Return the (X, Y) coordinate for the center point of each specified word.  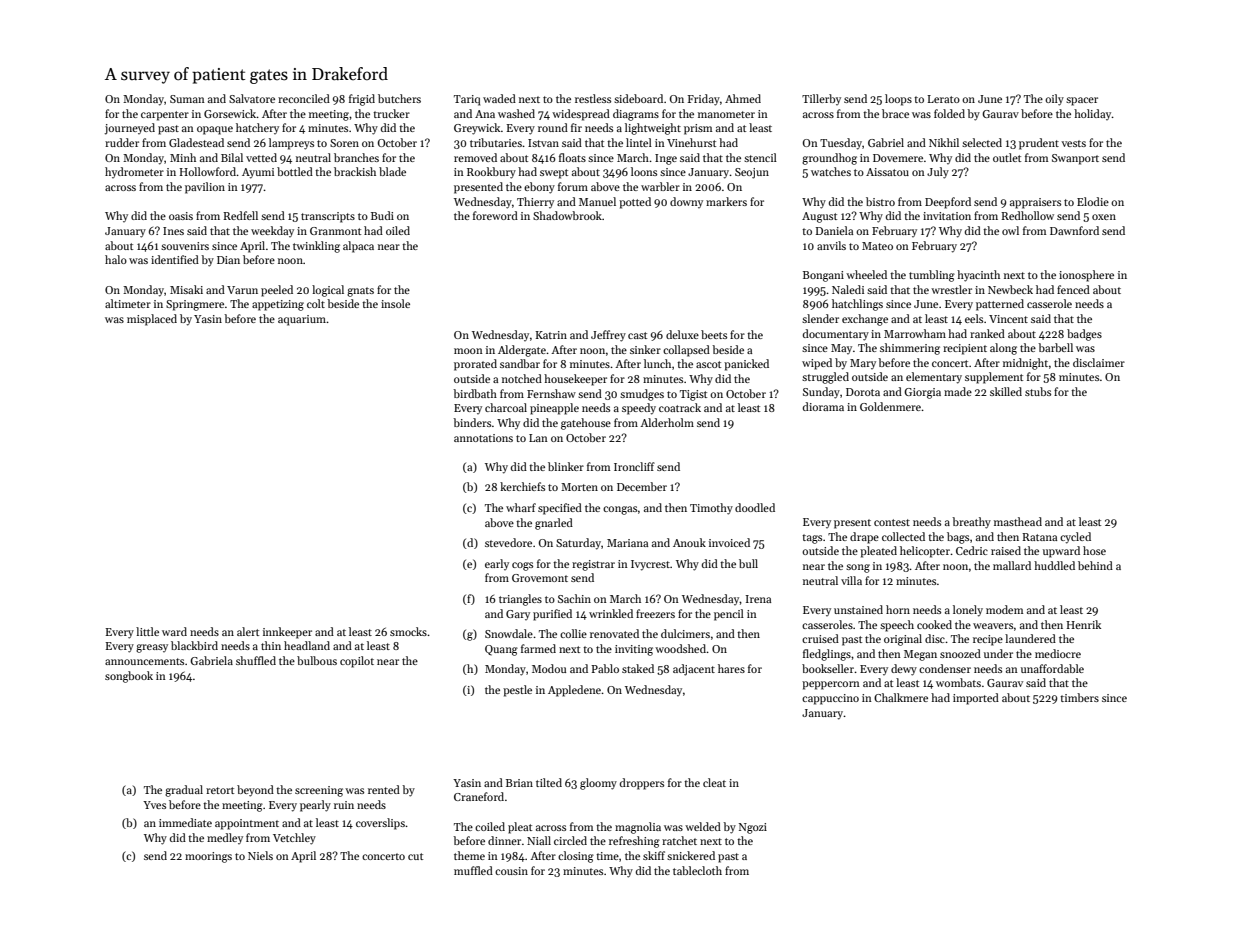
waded (499, 98)
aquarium (302, 320)
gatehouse (586, 424)
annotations (483, 438)
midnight (1025, 364)
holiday (1093, 114)
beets (714, 334)
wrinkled (611, 613)
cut (415, 856)
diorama (823, 406)
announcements (144, 661)
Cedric (972, 550)
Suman (187, 99)
